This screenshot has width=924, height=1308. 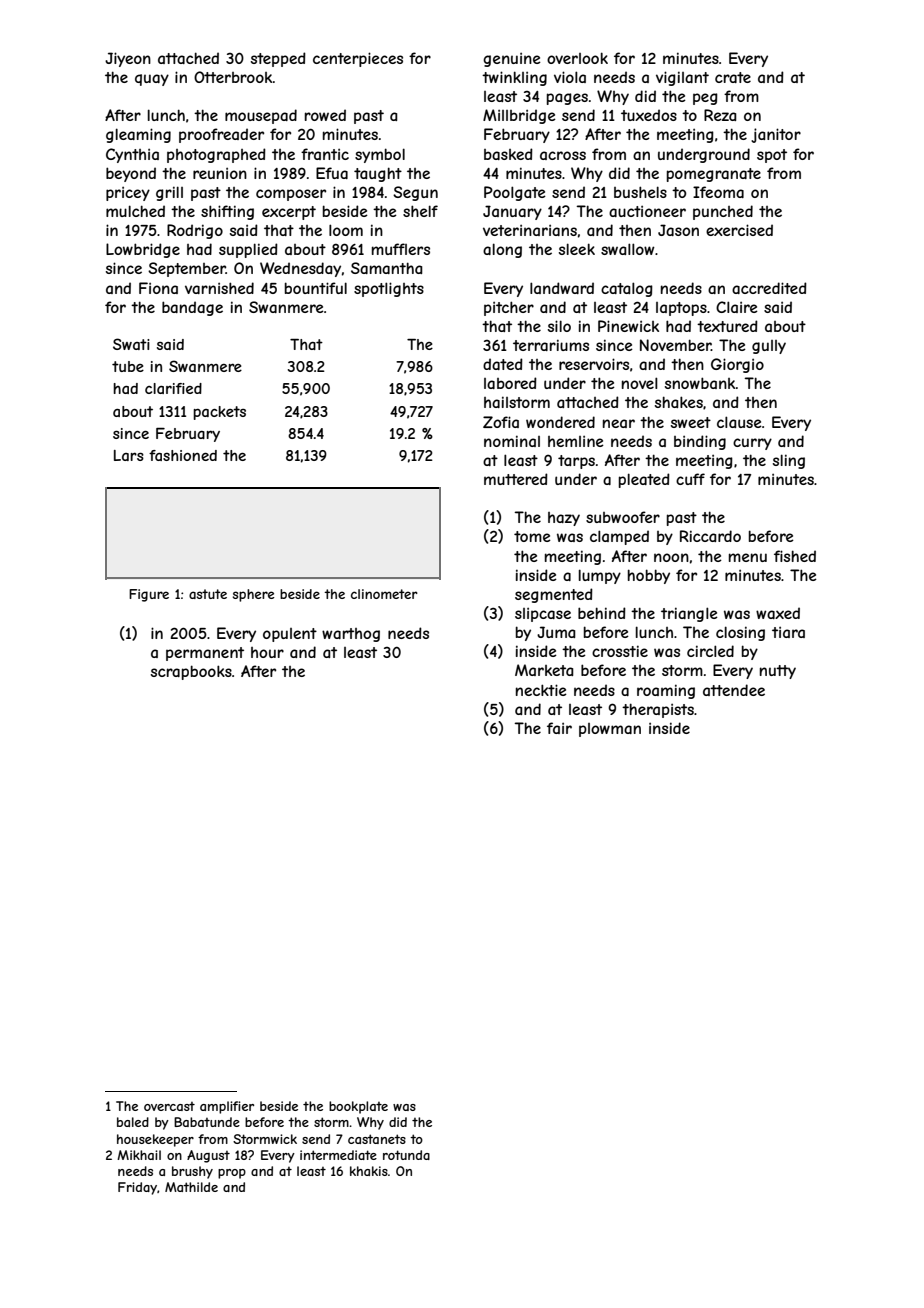 I want to click on castanets, so click(x=377, y=1139).
